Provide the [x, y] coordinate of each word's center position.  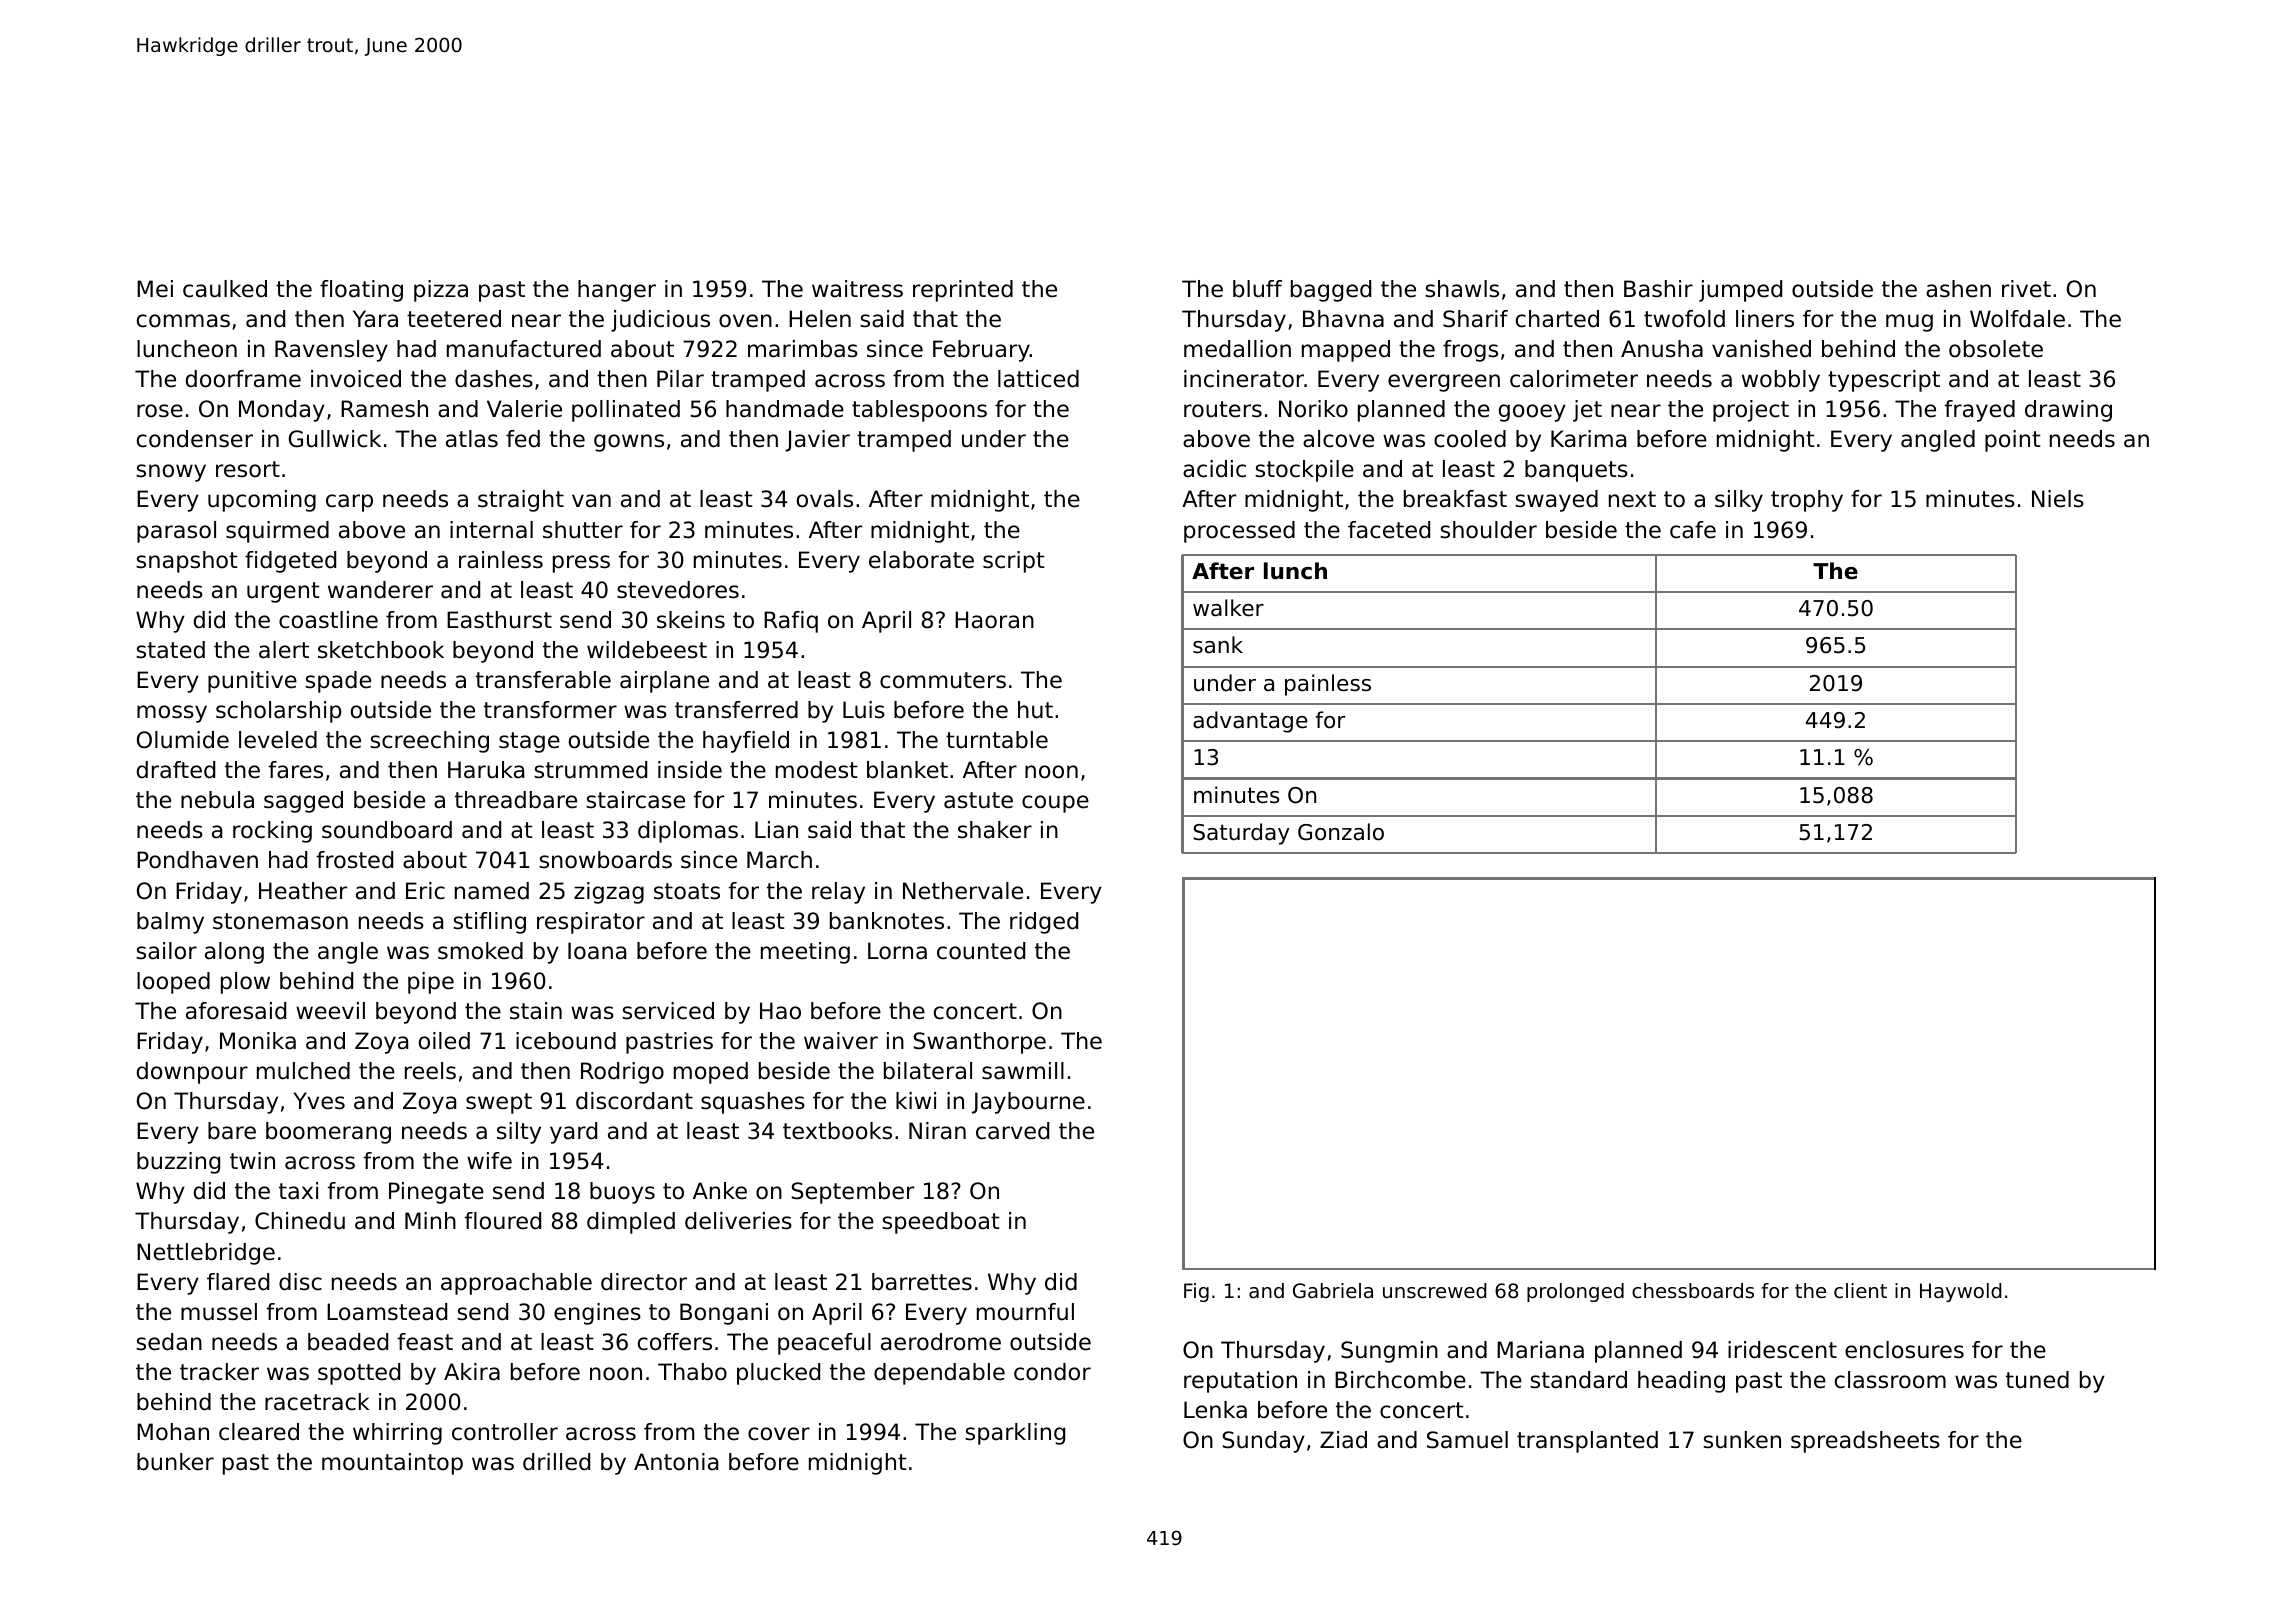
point [2013, 441]
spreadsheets [1865, 1442]
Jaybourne [1028, 1103]
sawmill [1023, 1071]
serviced [668, 1011]
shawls [1462, 289]
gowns [629, 443]
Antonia [676, 1462]
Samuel [1467, 1440]
